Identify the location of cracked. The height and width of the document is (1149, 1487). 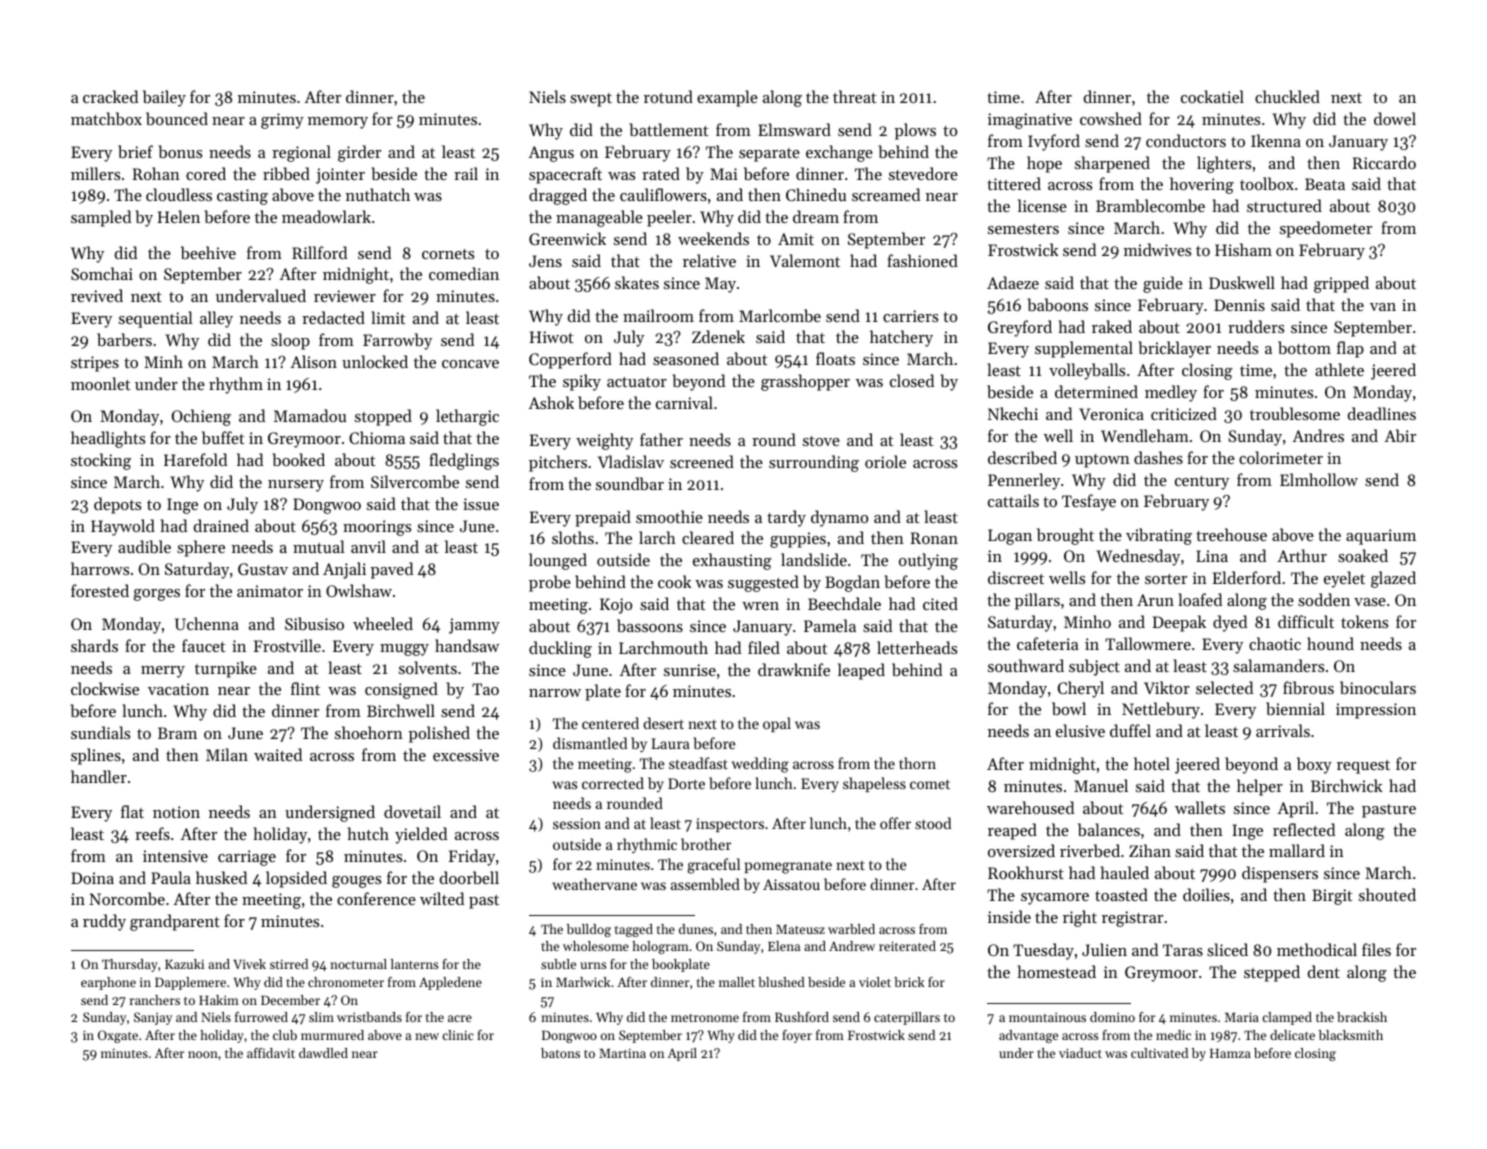
(110, 96).
